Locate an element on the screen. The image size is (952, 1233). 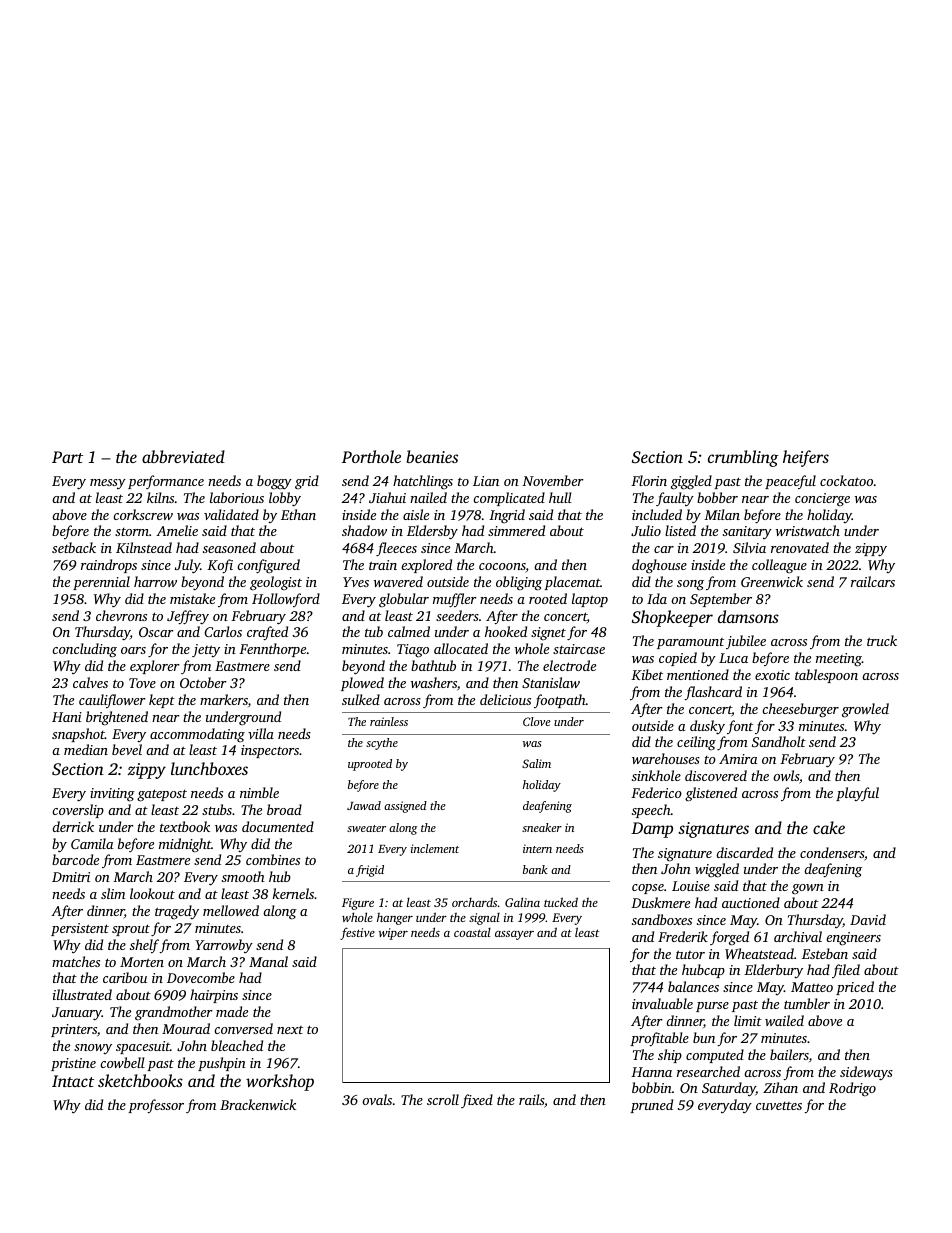
professor is located at coordinates (156, 1106).
